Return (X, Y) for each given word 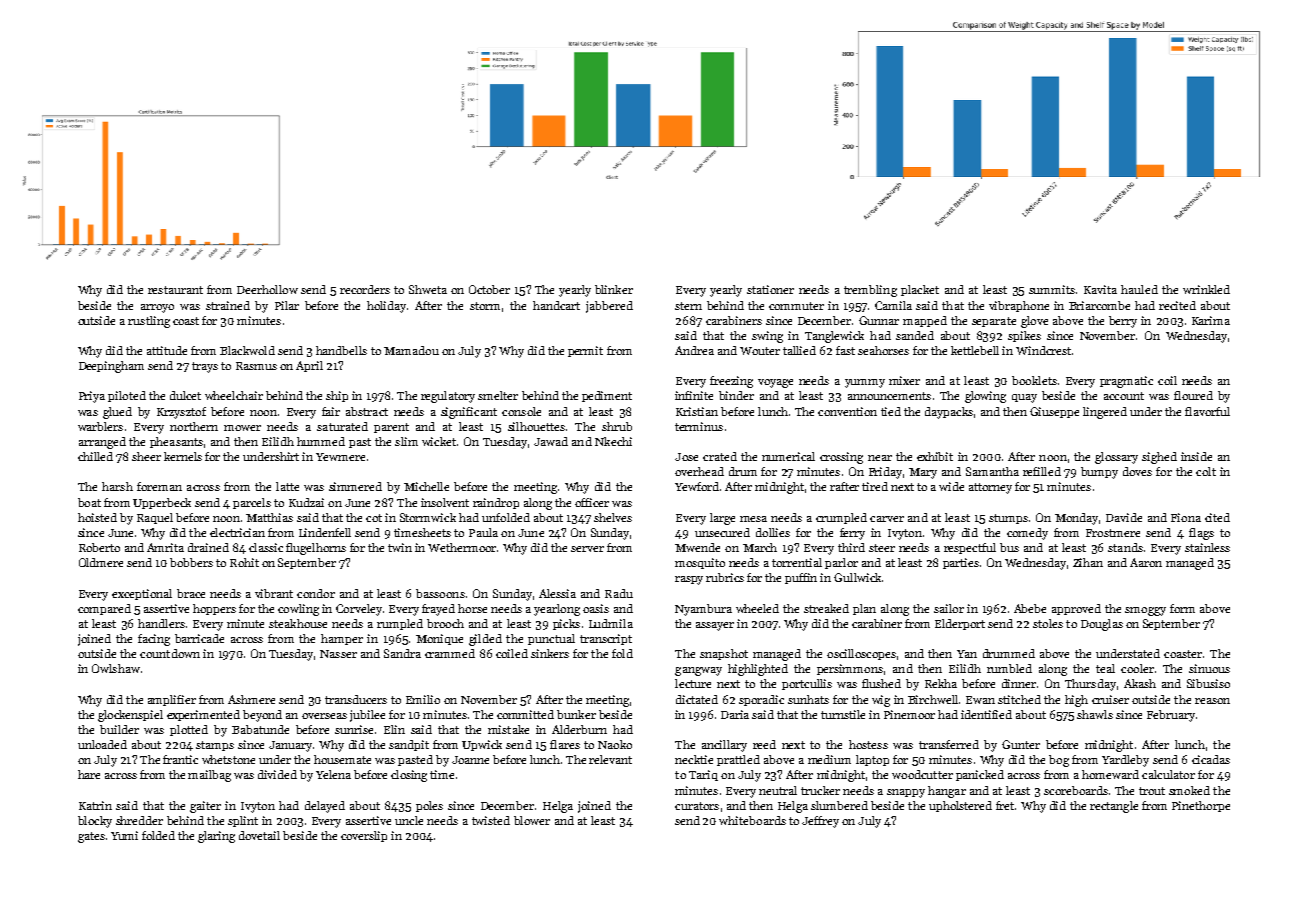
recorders (365, 289)
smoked (1189, 790)
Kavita (1100, 289)
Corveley (359, 610)
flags (1201, 534)
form (1182, 608)
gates (91, 837)
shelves (613, 517)
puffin (801, 578)
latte (287, 486)
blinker (614, 289)
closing (409, 776)
